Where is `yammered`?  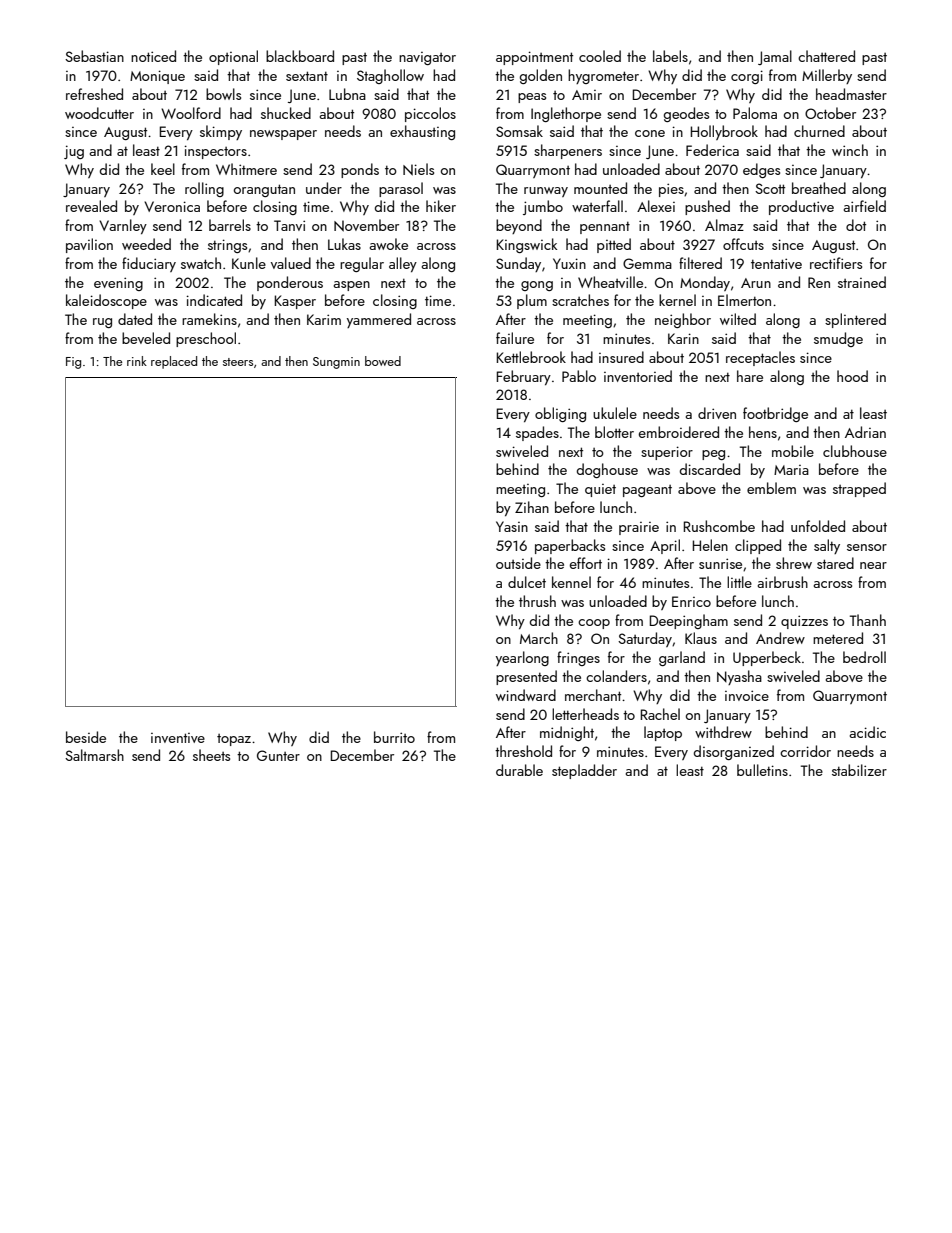
yammered is located at coordinates (379, 320).
